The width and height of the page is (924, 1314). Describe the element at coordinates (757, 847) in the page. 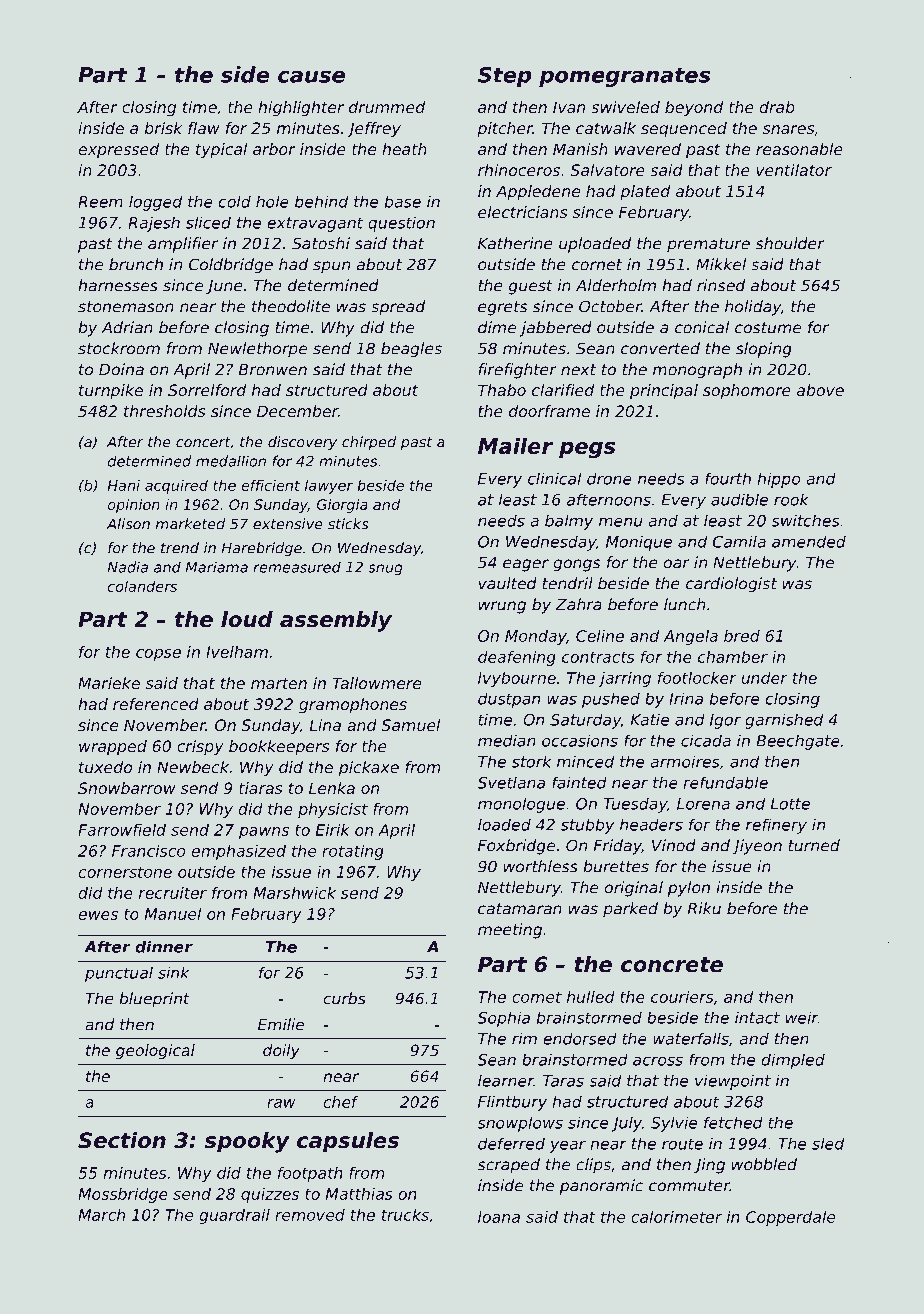

I see `Jiyeon` at that location.
